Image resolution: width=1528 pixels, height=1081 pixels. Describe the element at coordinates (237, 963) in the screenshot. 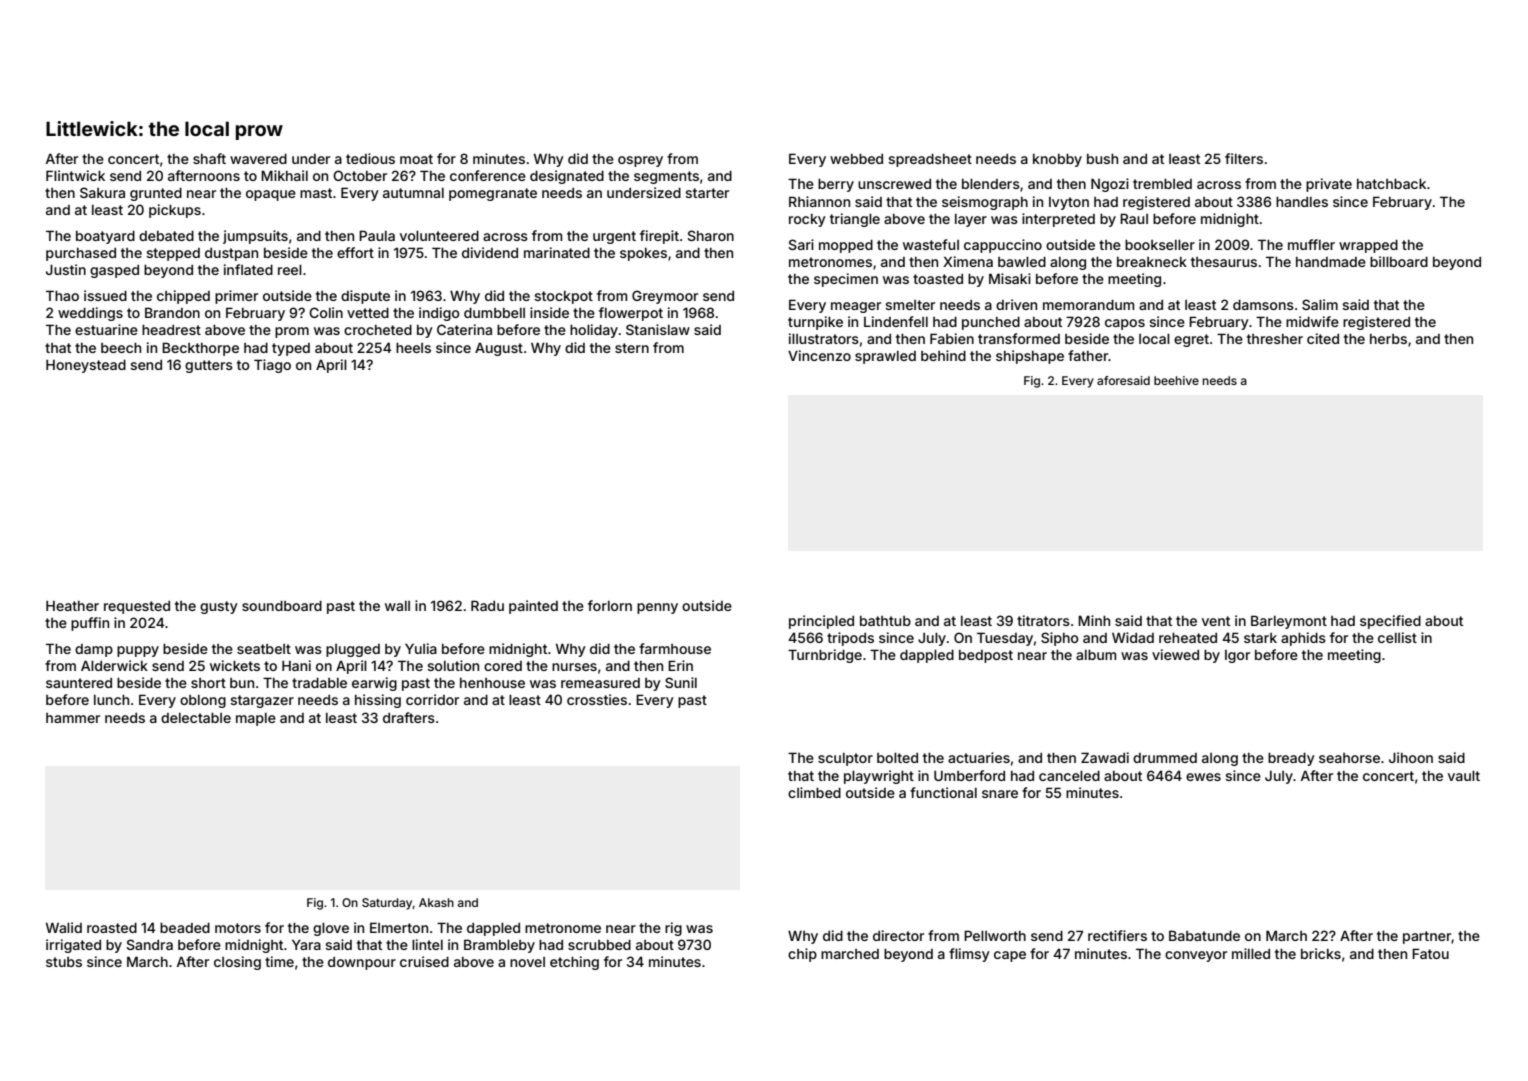

I see `closing` at that location.
